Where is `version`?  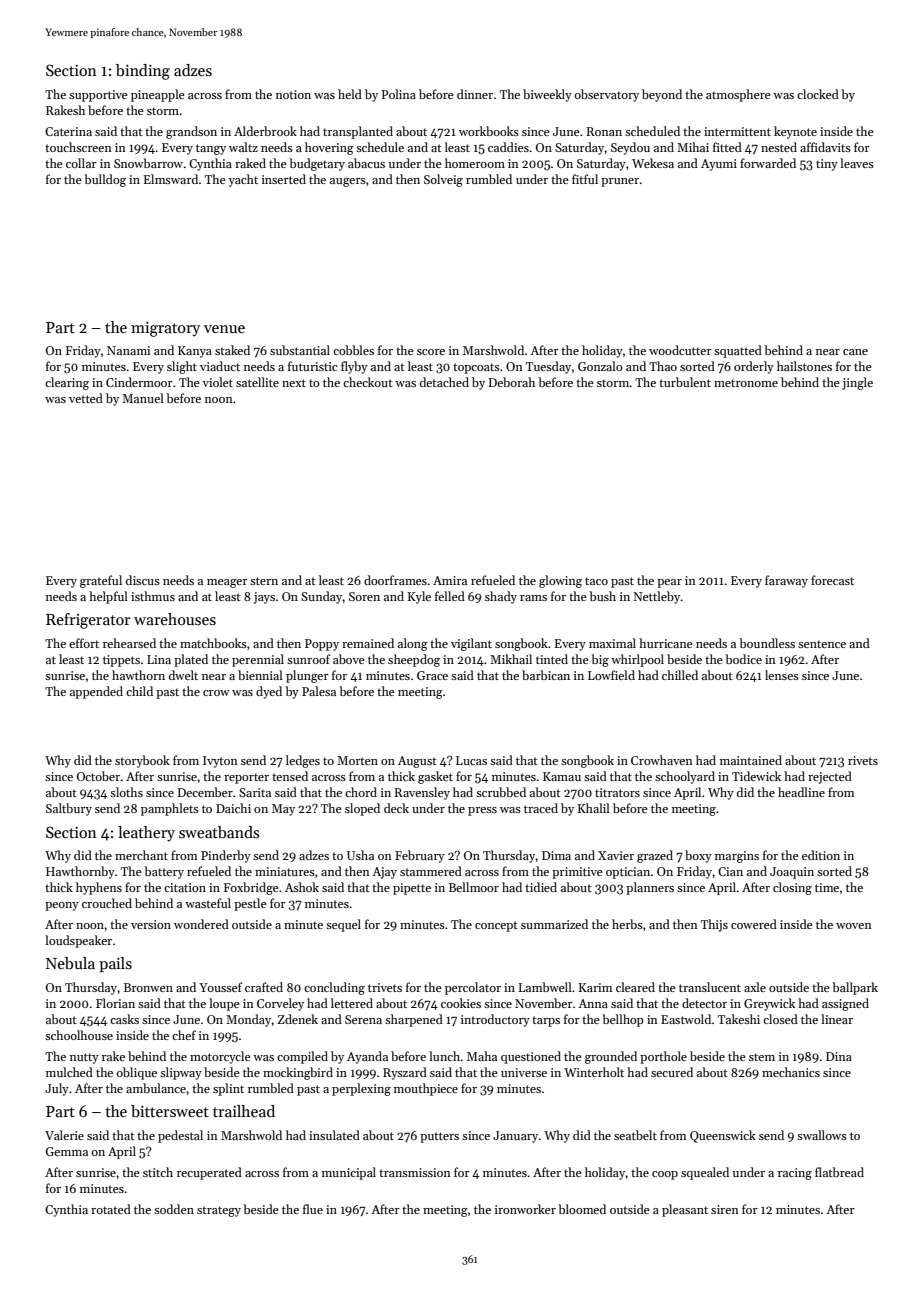 version is located at coordinates (151, 924).
